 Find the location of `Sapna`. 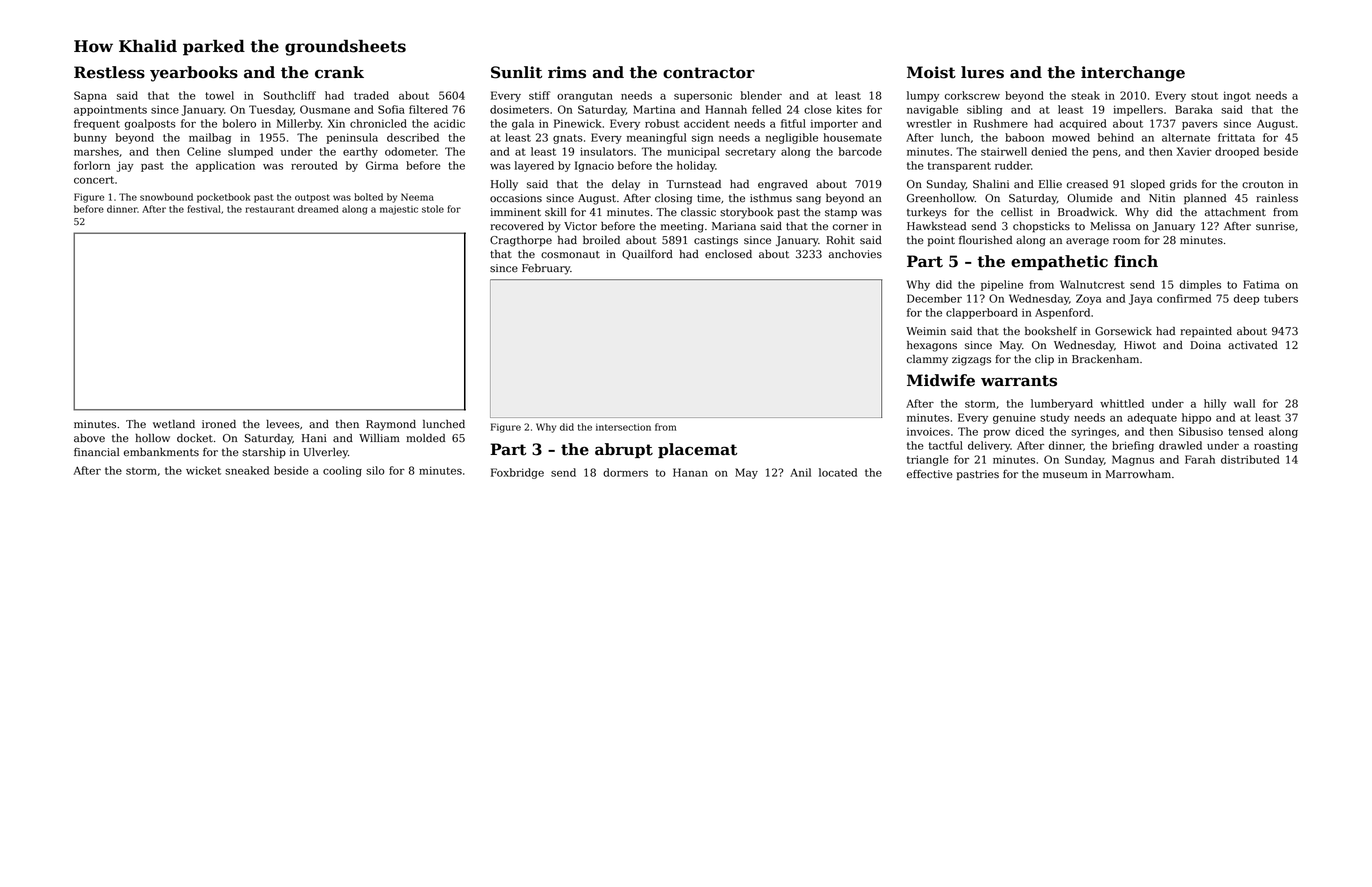

Sapna is located at coordinates (90, 96).
